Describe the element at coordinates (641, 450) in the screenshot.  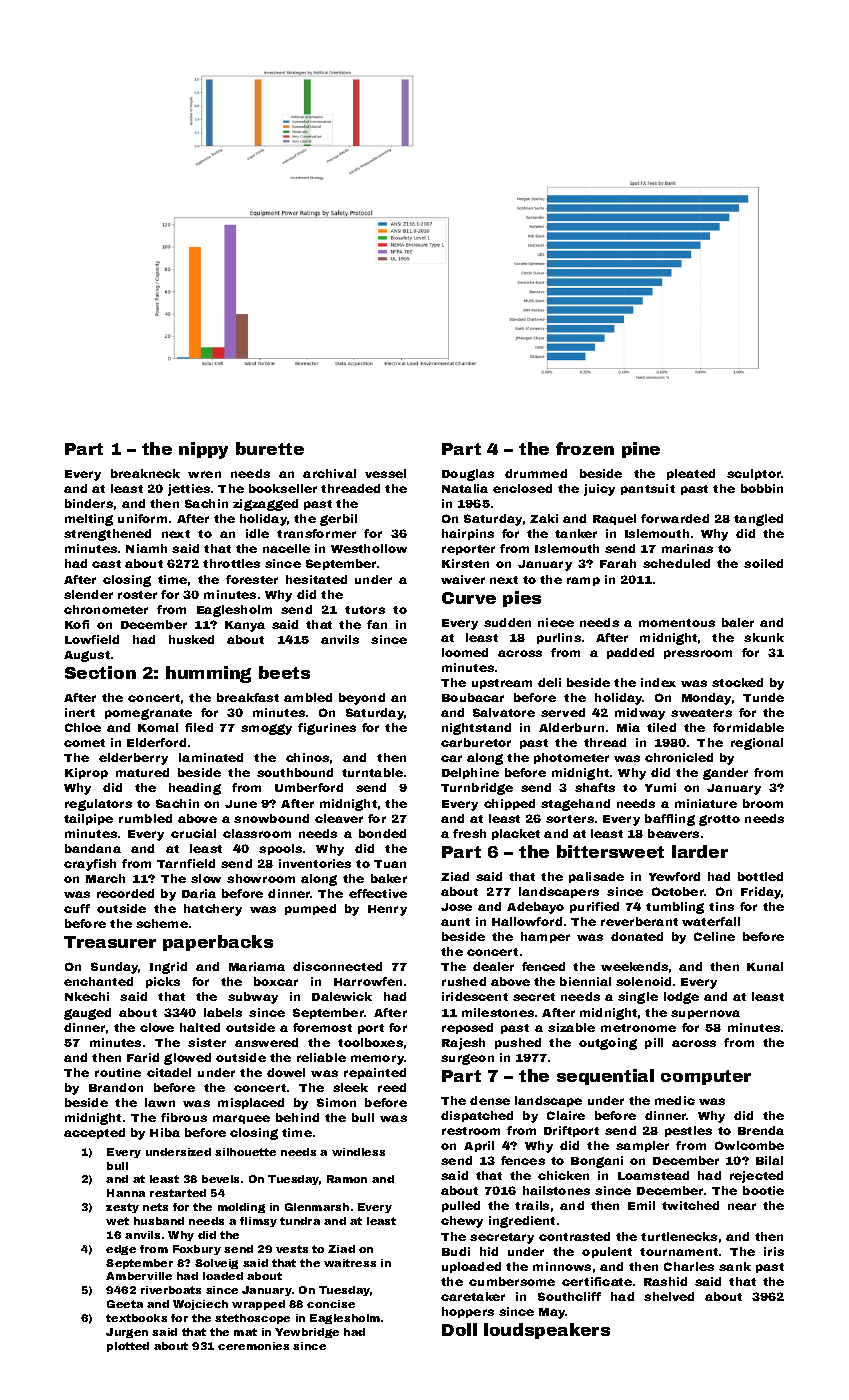
I see `pine` at that location.
